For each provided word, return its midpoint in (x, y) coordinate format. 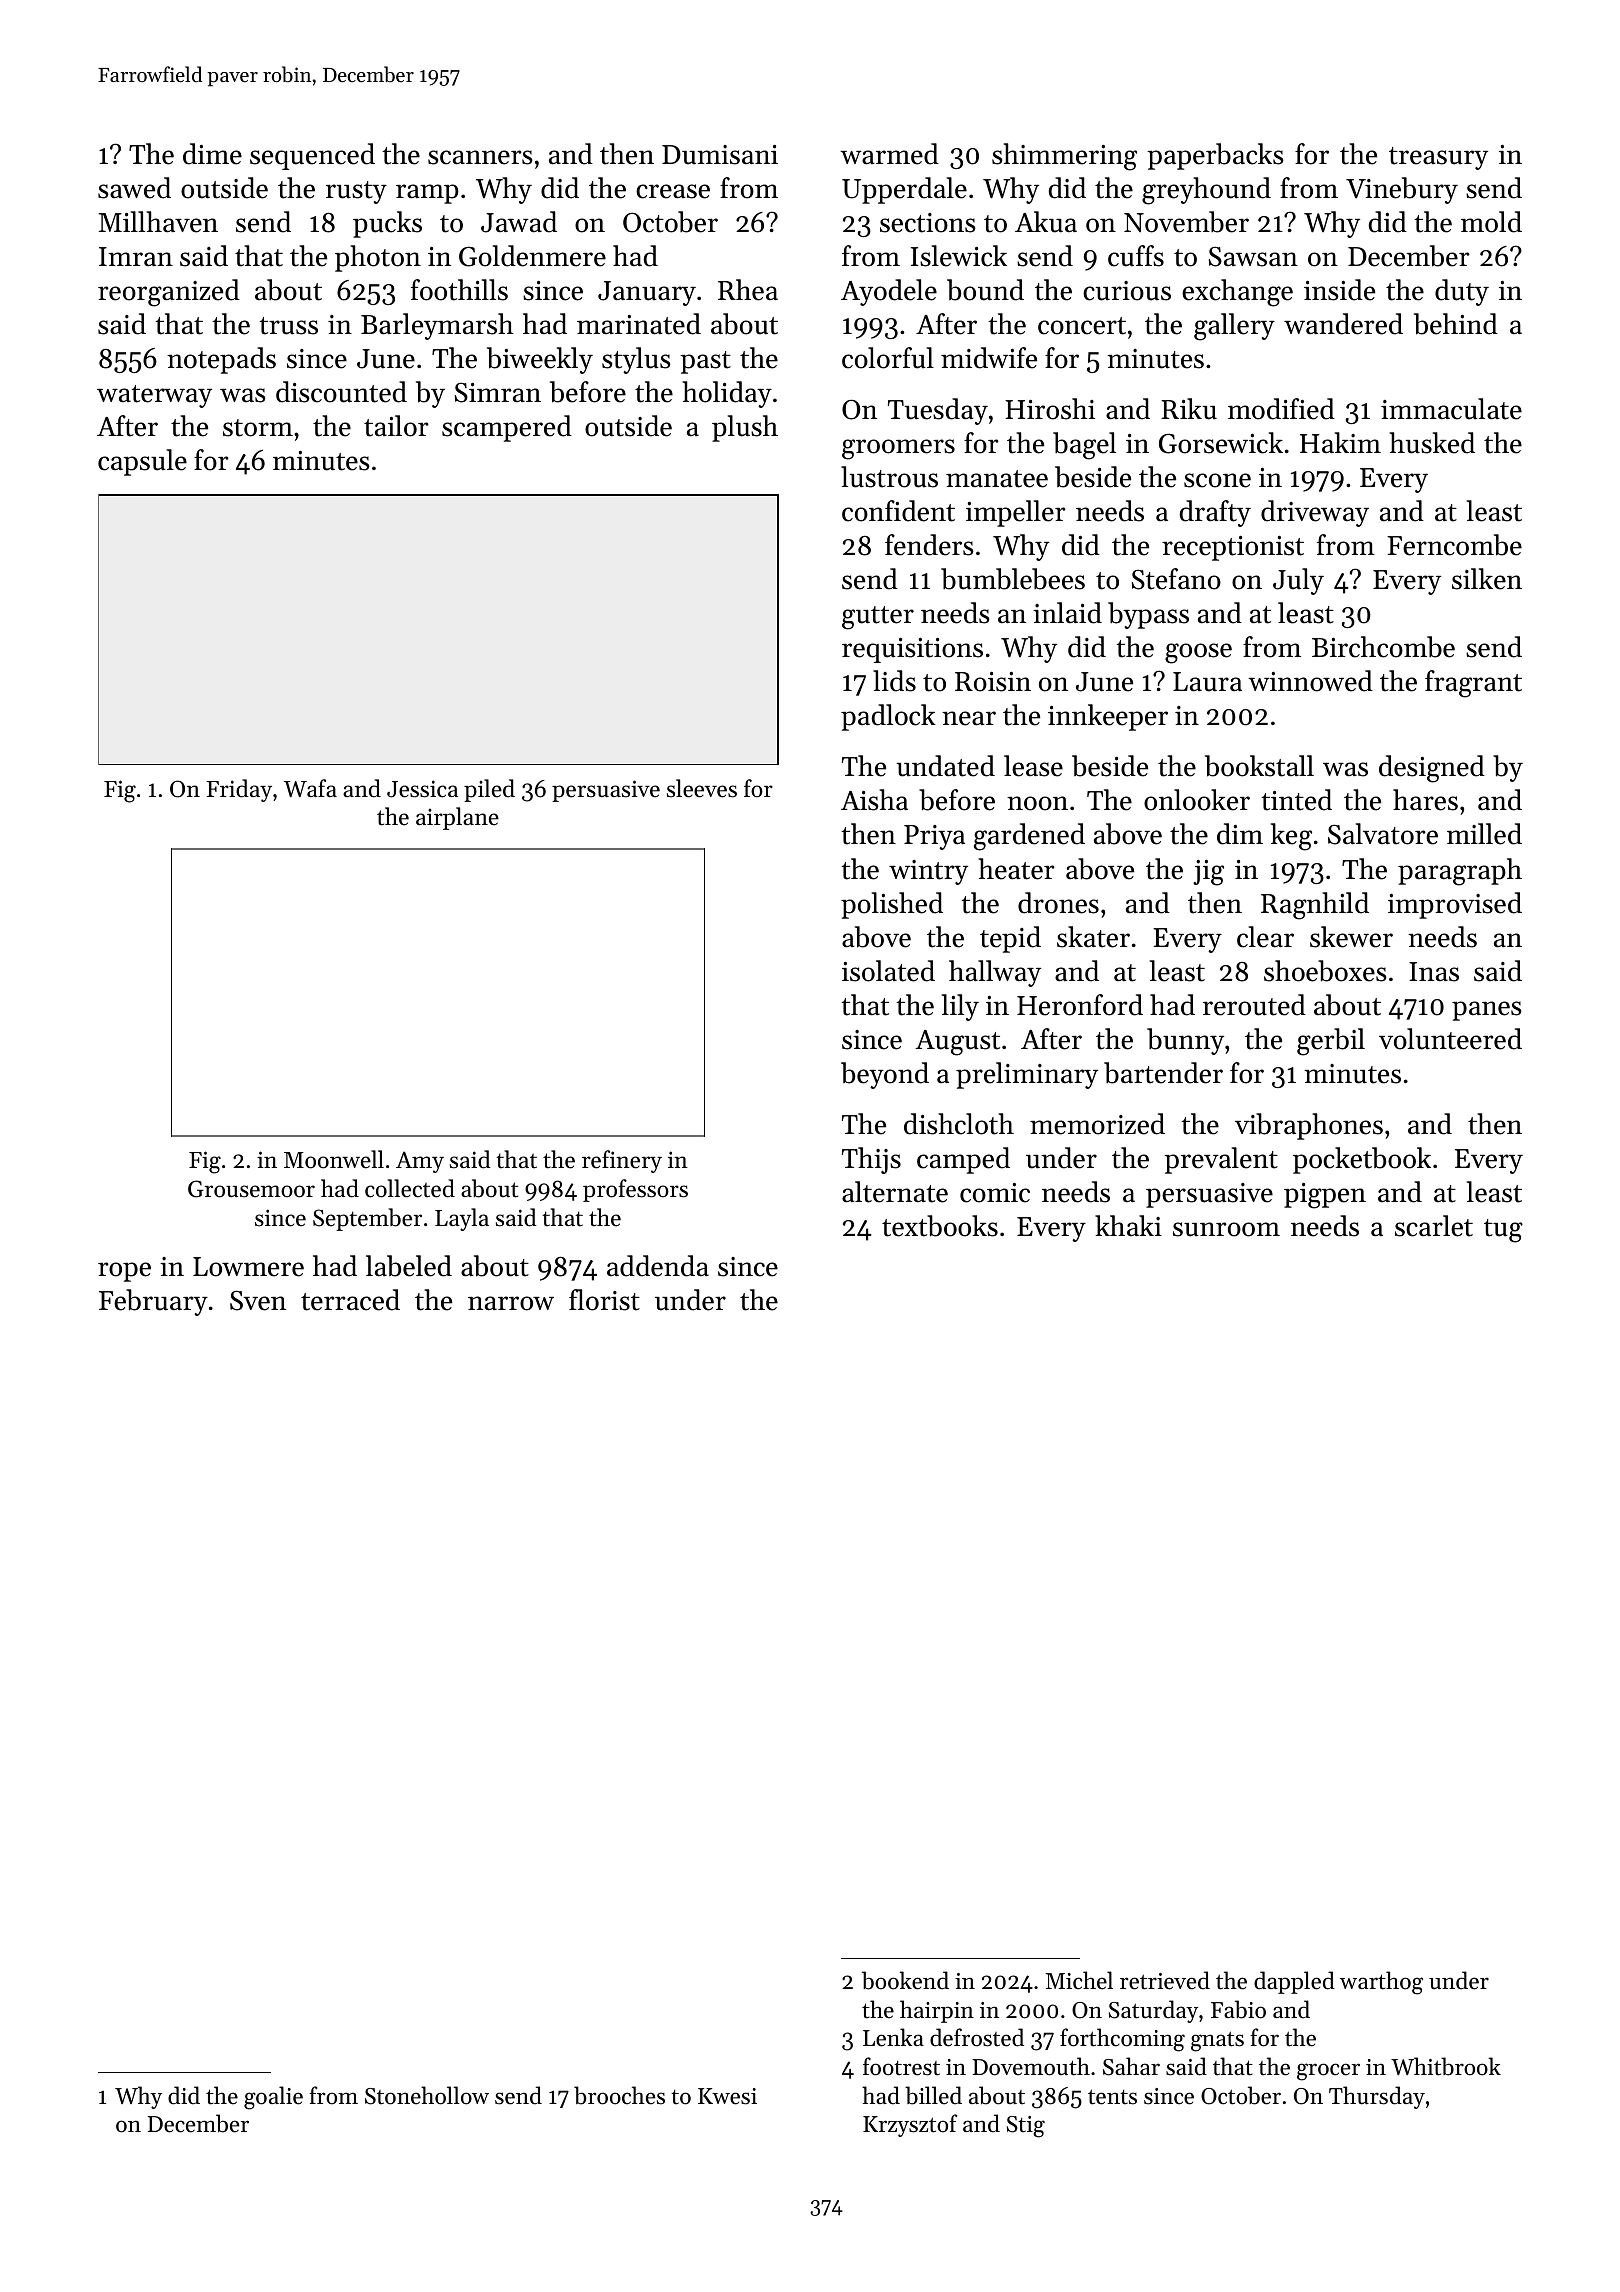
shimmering (1064, 157)
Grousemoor (251, 1189)
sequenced (312, 156)
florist (604, 1300)
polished (892, 905)
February (153, 1302)
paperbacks (1215, 156)
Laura (1207, 682)
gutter (878, 618)
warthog (1381, 1983)
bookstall (1259, 766)
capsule (142, 462)
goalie (273, 2098)
